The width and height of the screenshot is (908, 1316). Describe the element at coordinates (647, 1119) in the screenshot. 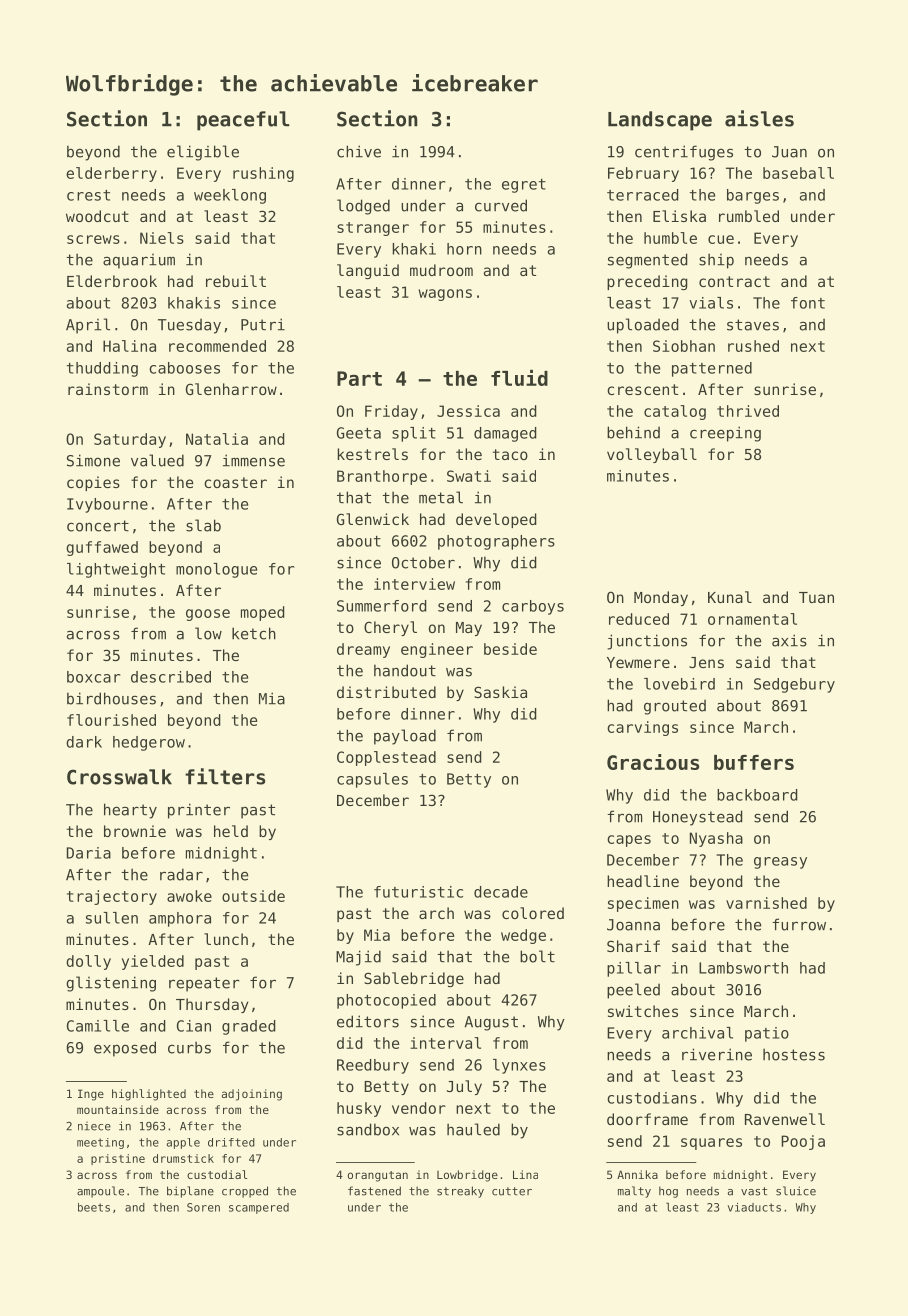

I see `doorframe` at that location.
